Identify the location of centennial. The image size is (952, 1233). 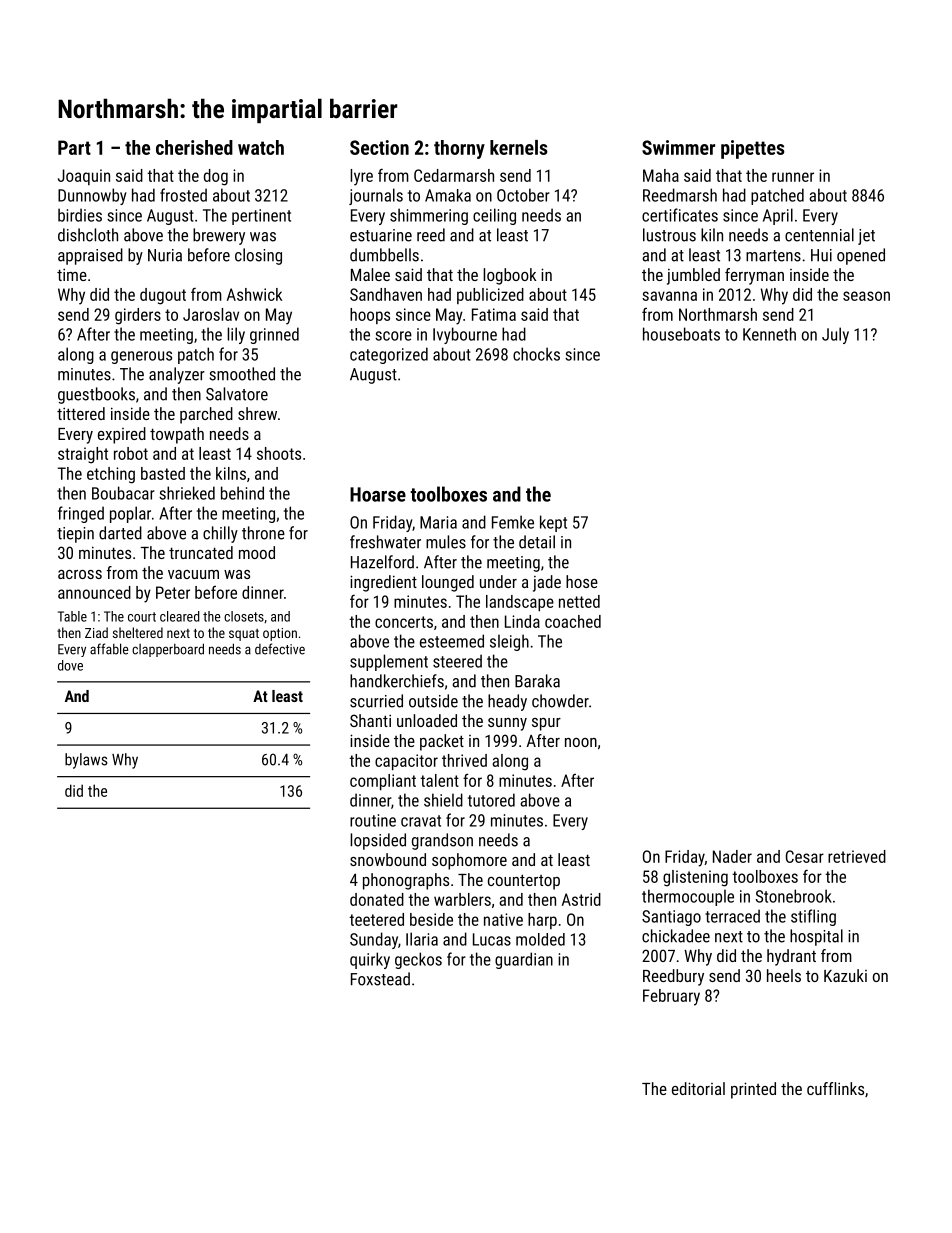
(819, 235).
